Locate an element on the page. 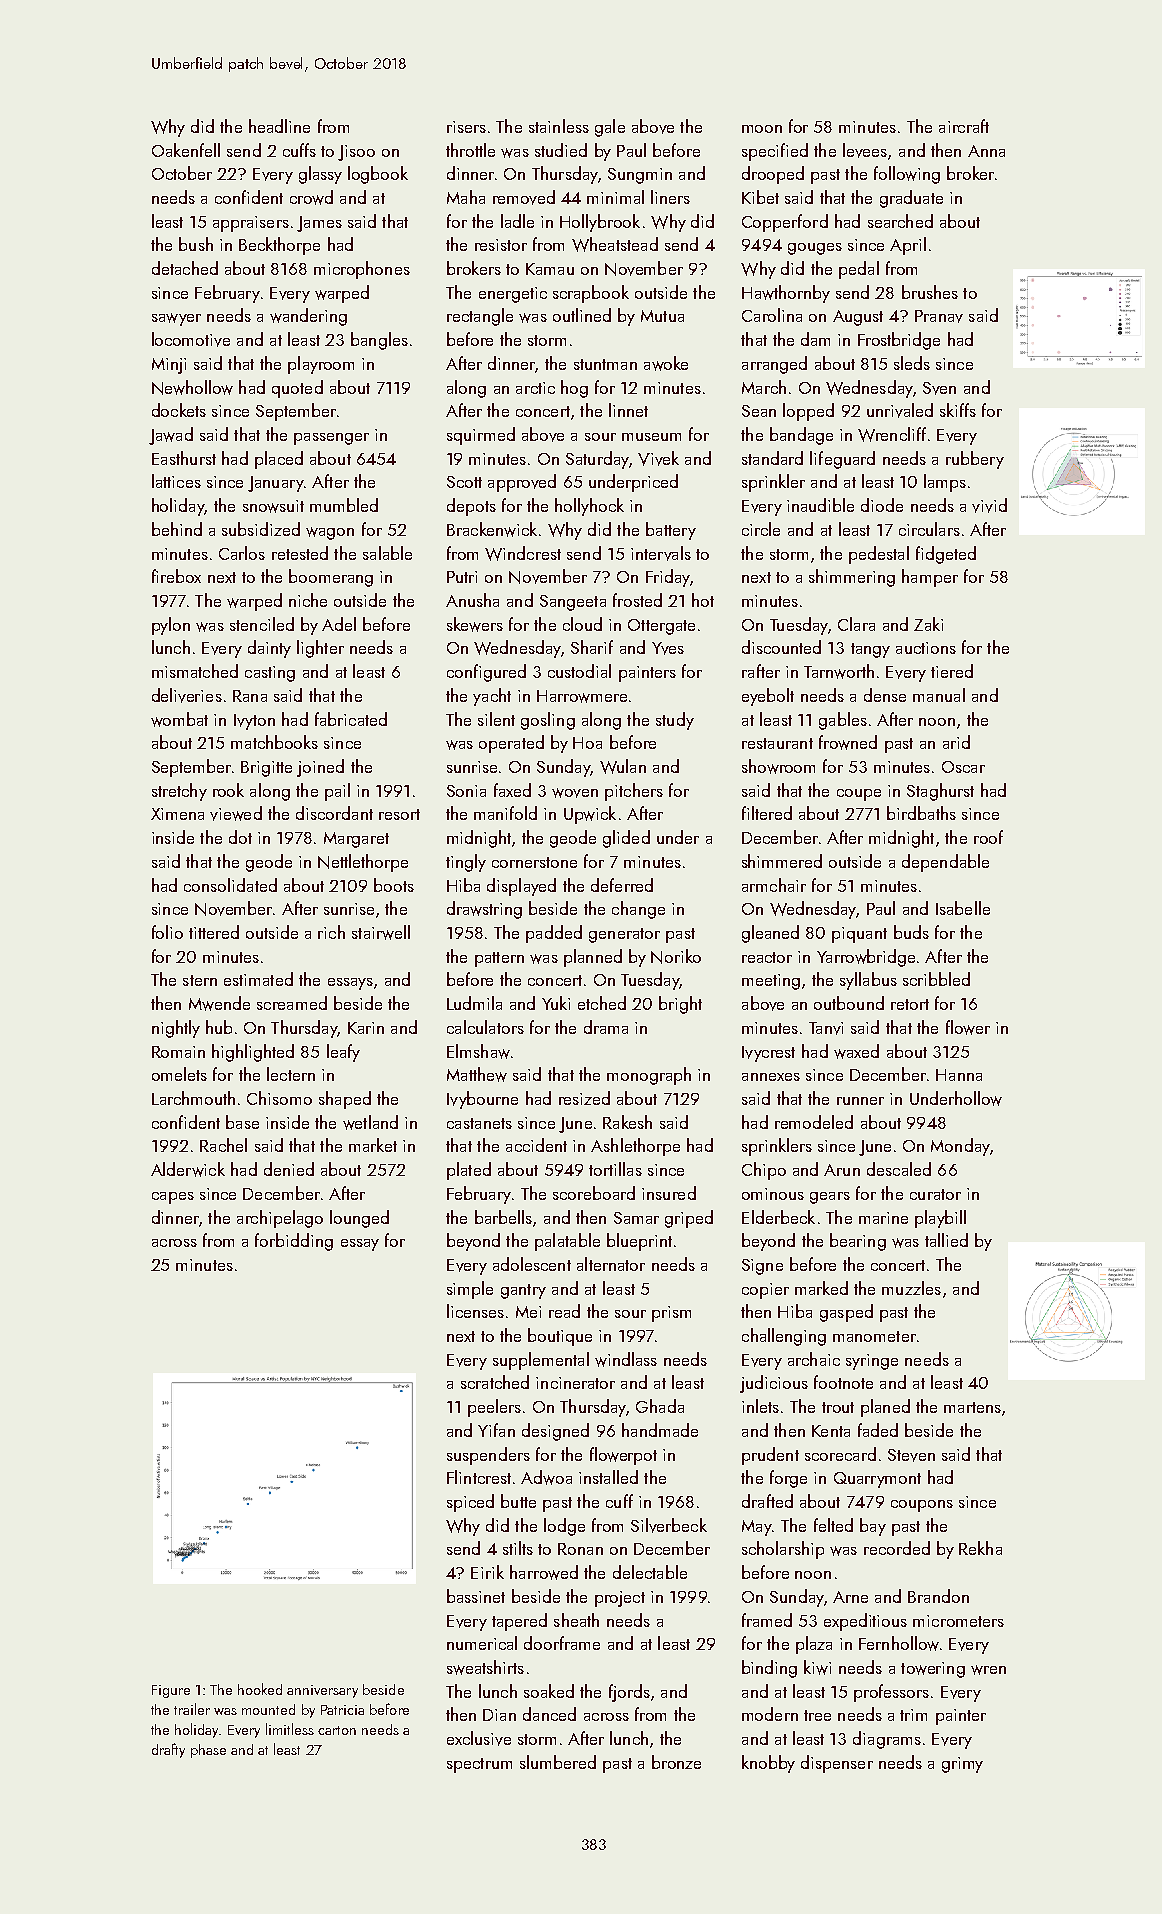 The height and width of the image is (1914, 1162). stainless is located at coordinates (559, 126).
